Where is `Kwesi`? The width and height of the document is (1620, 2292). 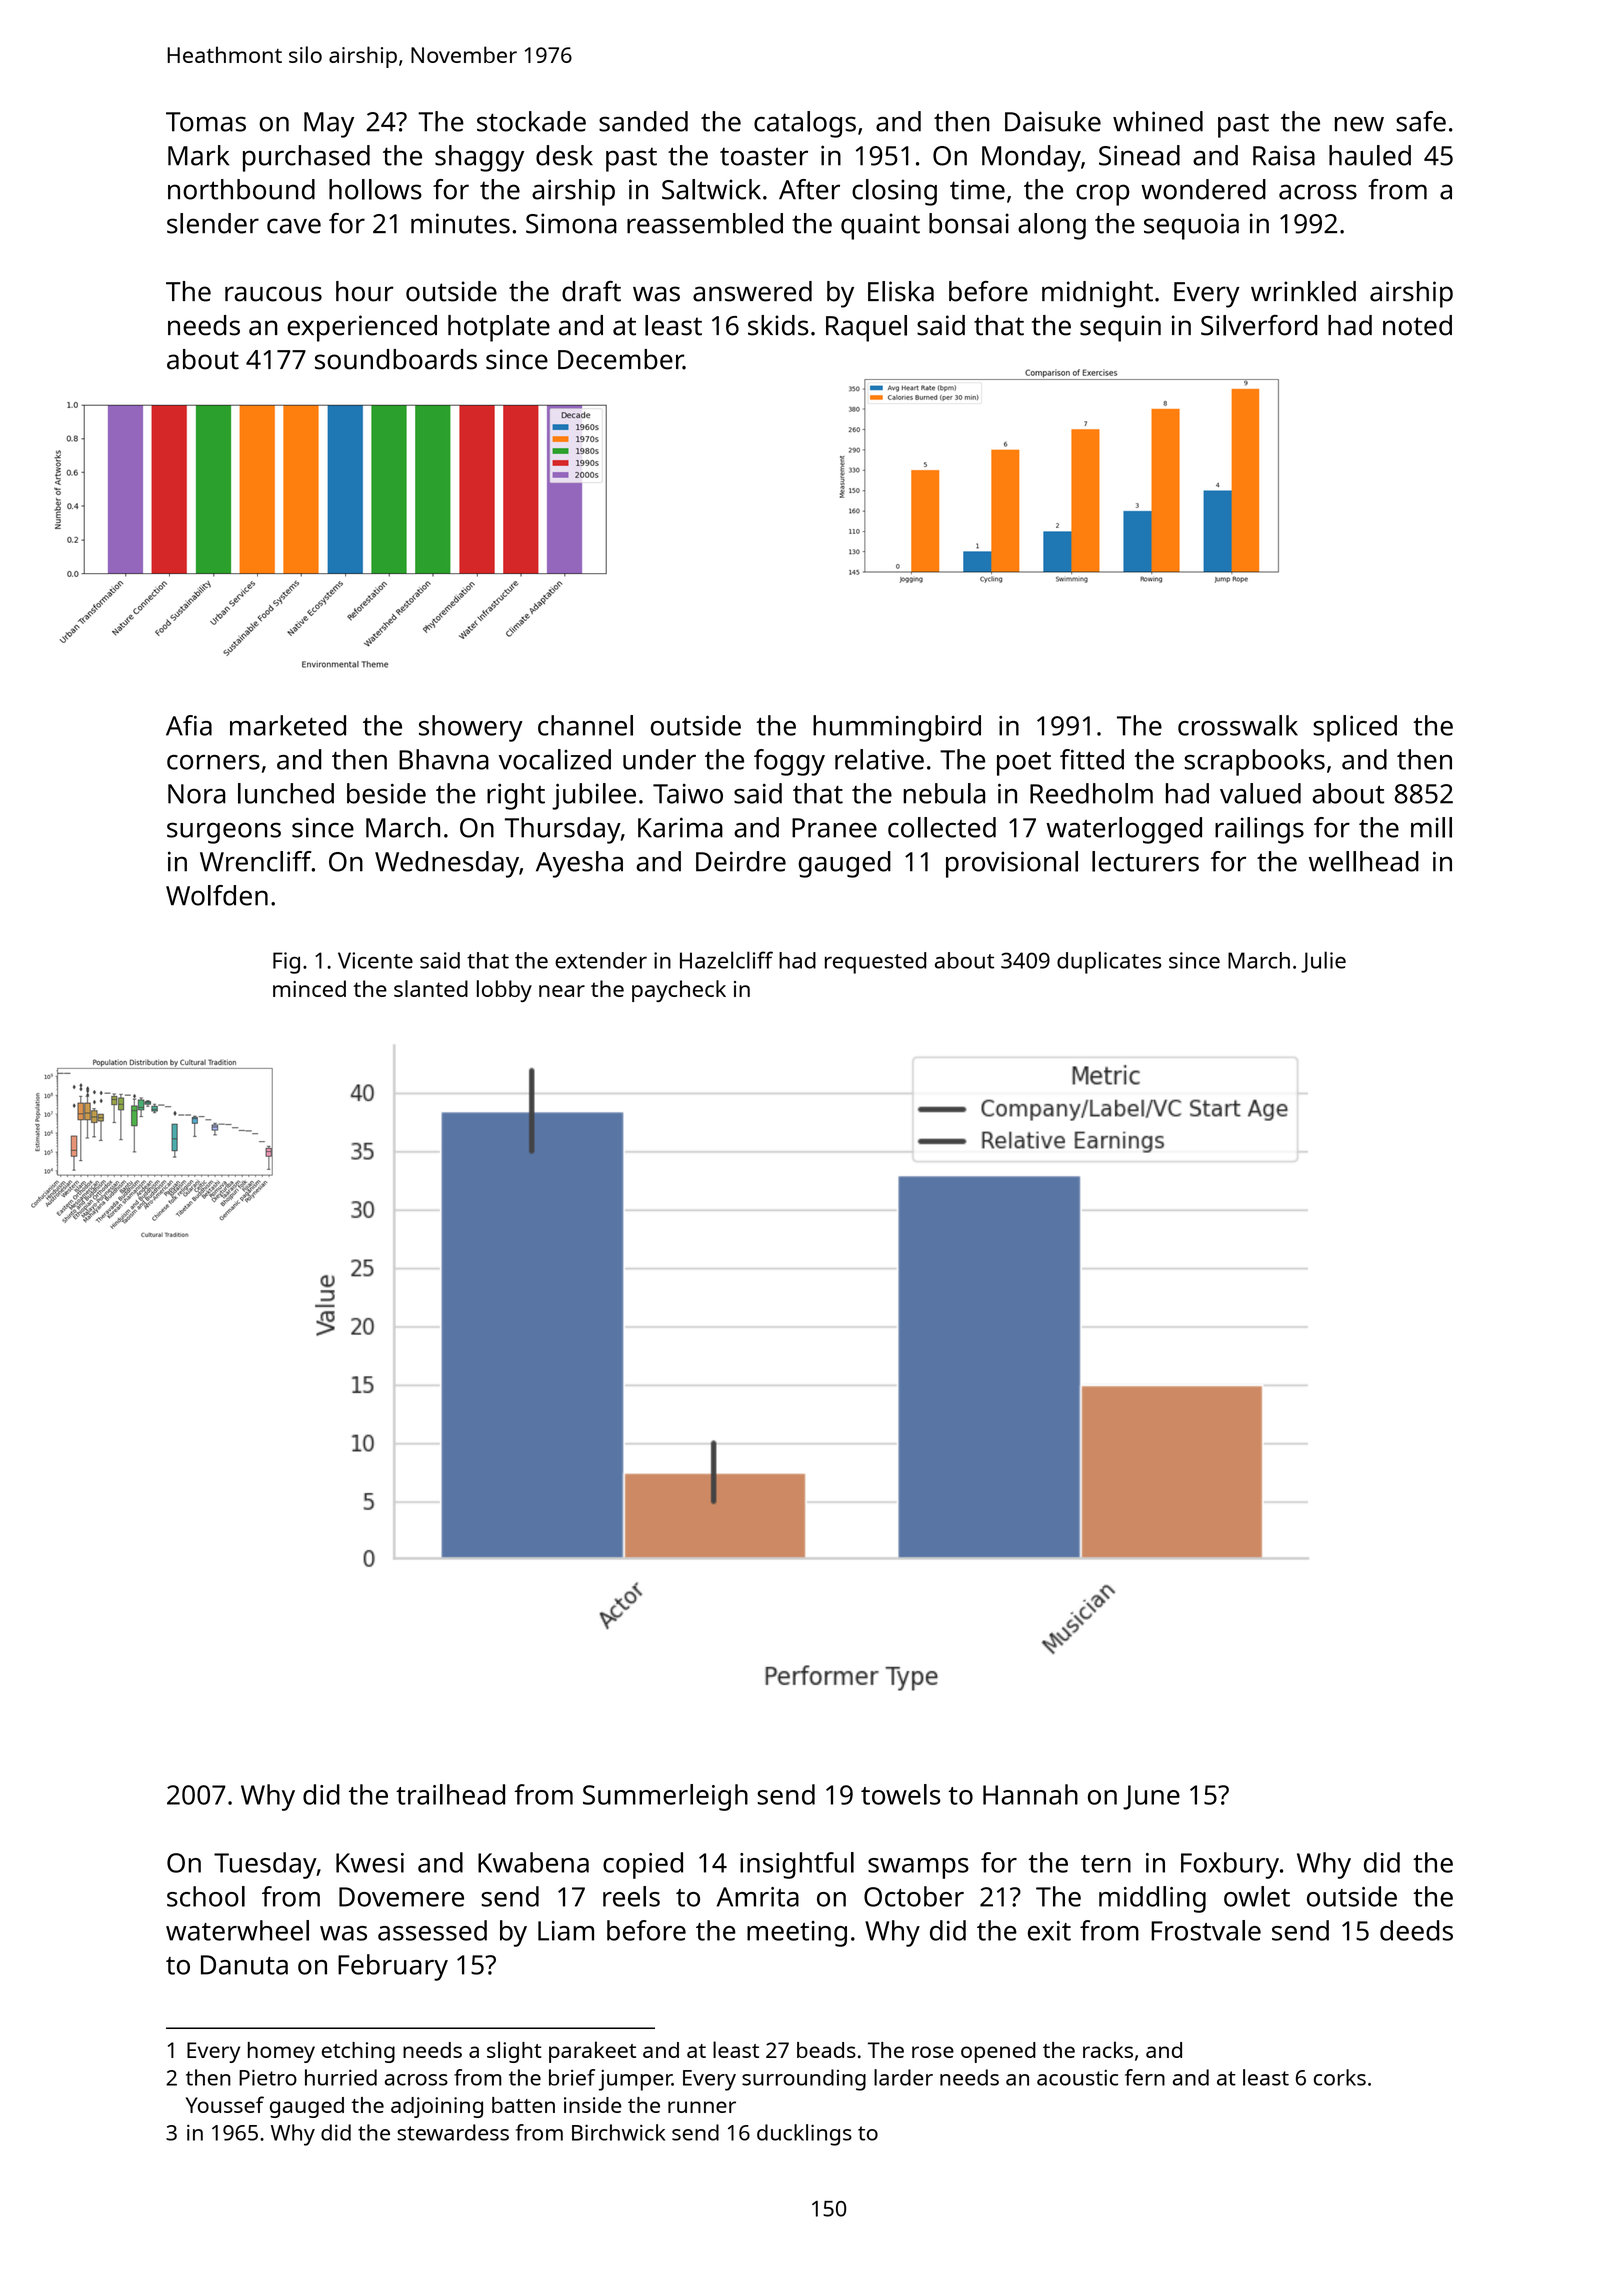
Kwesi is located at coordinates (370, 1863).
